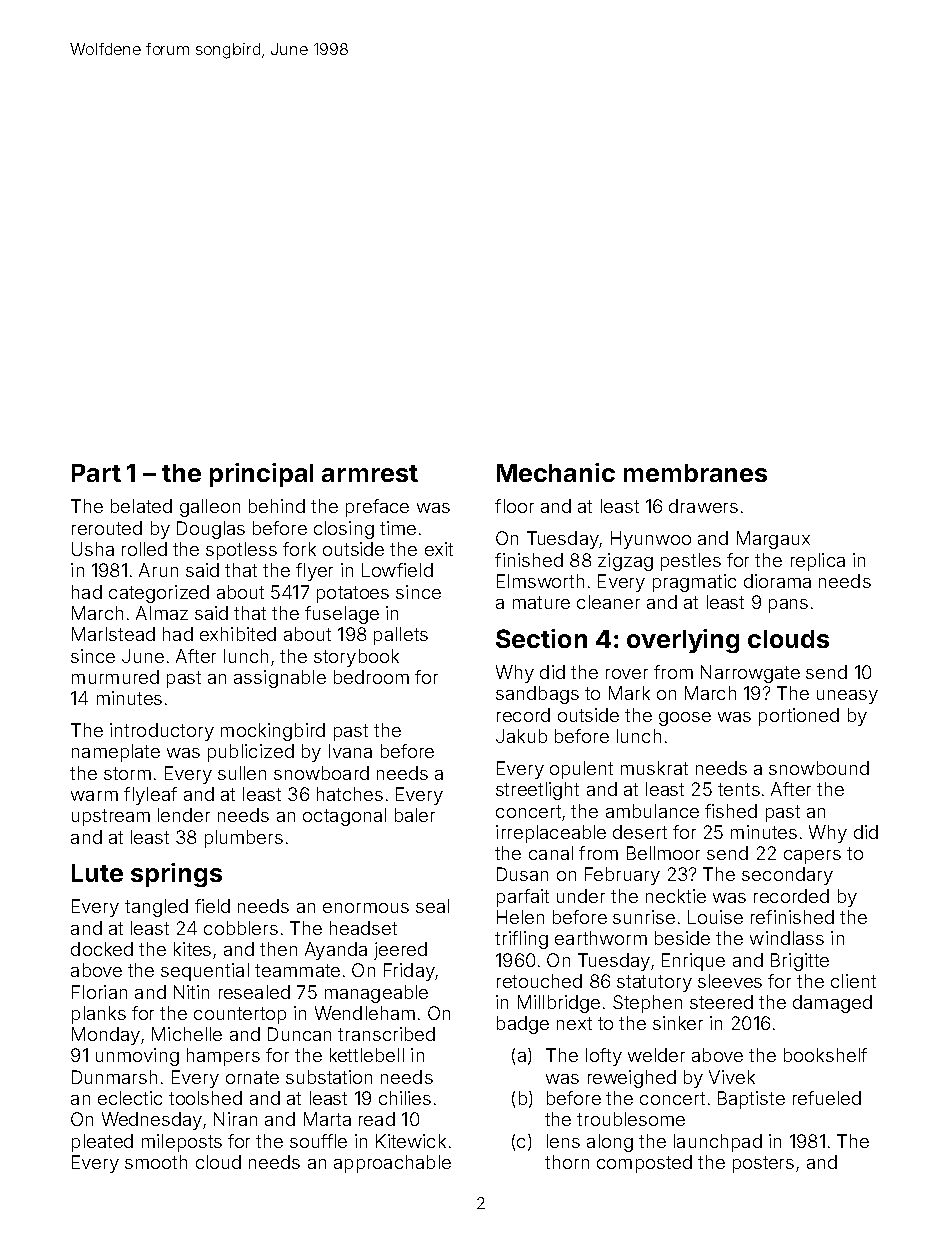 This document has width=952, height=1233. I want to click on refueled, so click(827, 1098).
